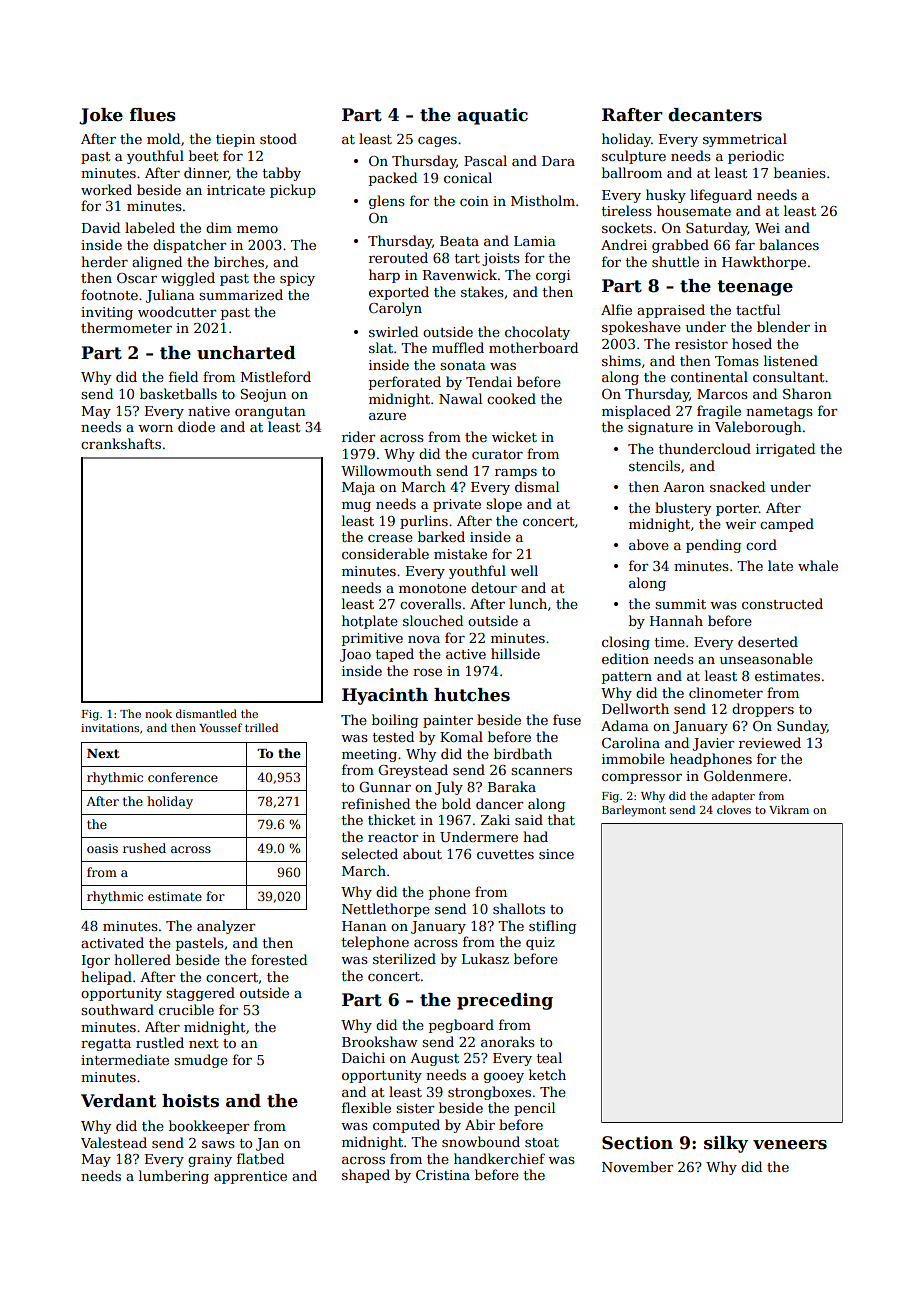 Image resolution: width=924 pixels, height=1308 pixels. Describe the element at coordinates (717, 229) in the screenshot. I see `Saturday` at that location.
